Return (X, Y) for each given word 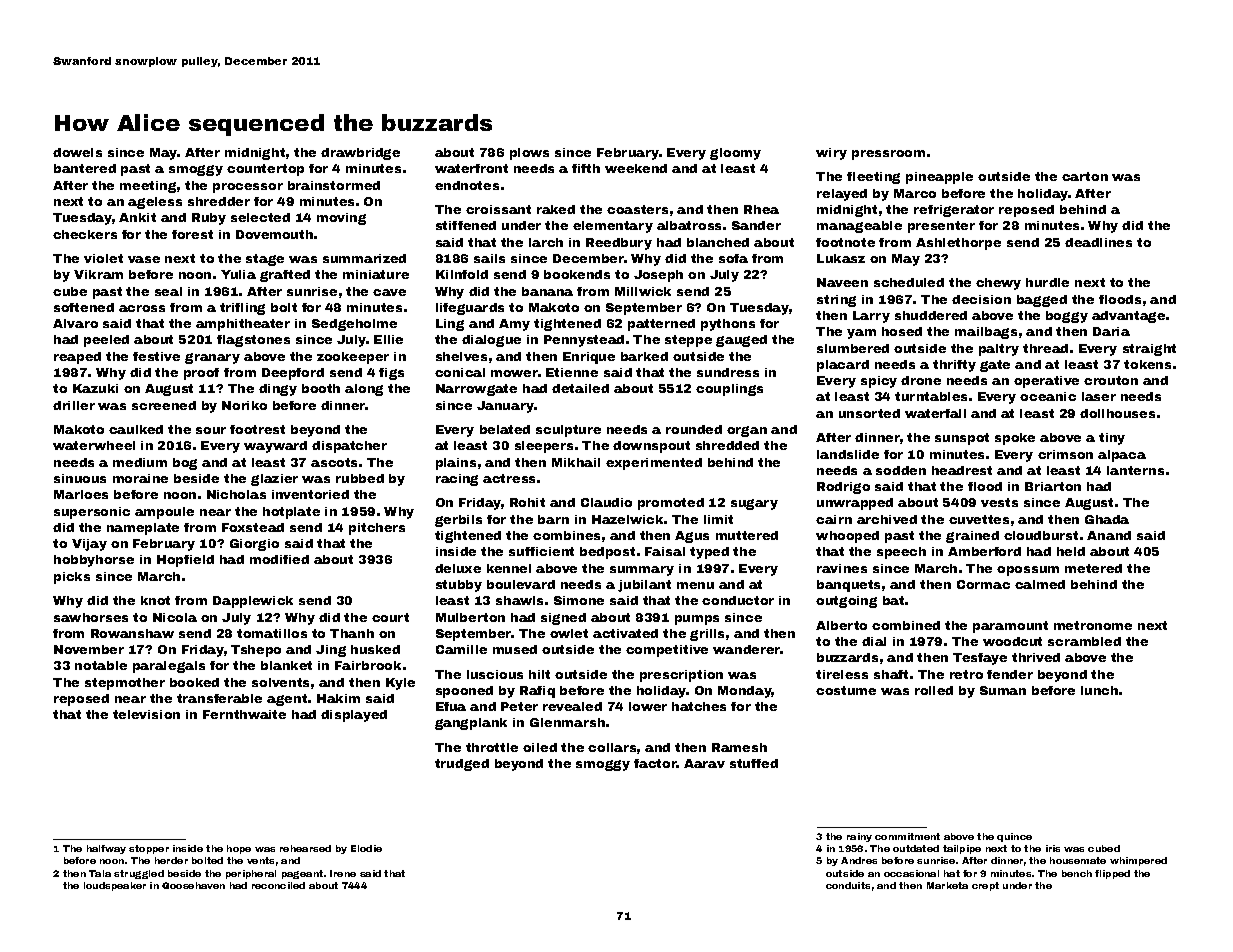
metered (1093, 568)
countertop (265, 170)
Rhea (761, 209)
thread (1045, 348)
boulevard (521, 584)
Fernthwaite (244, 714)
